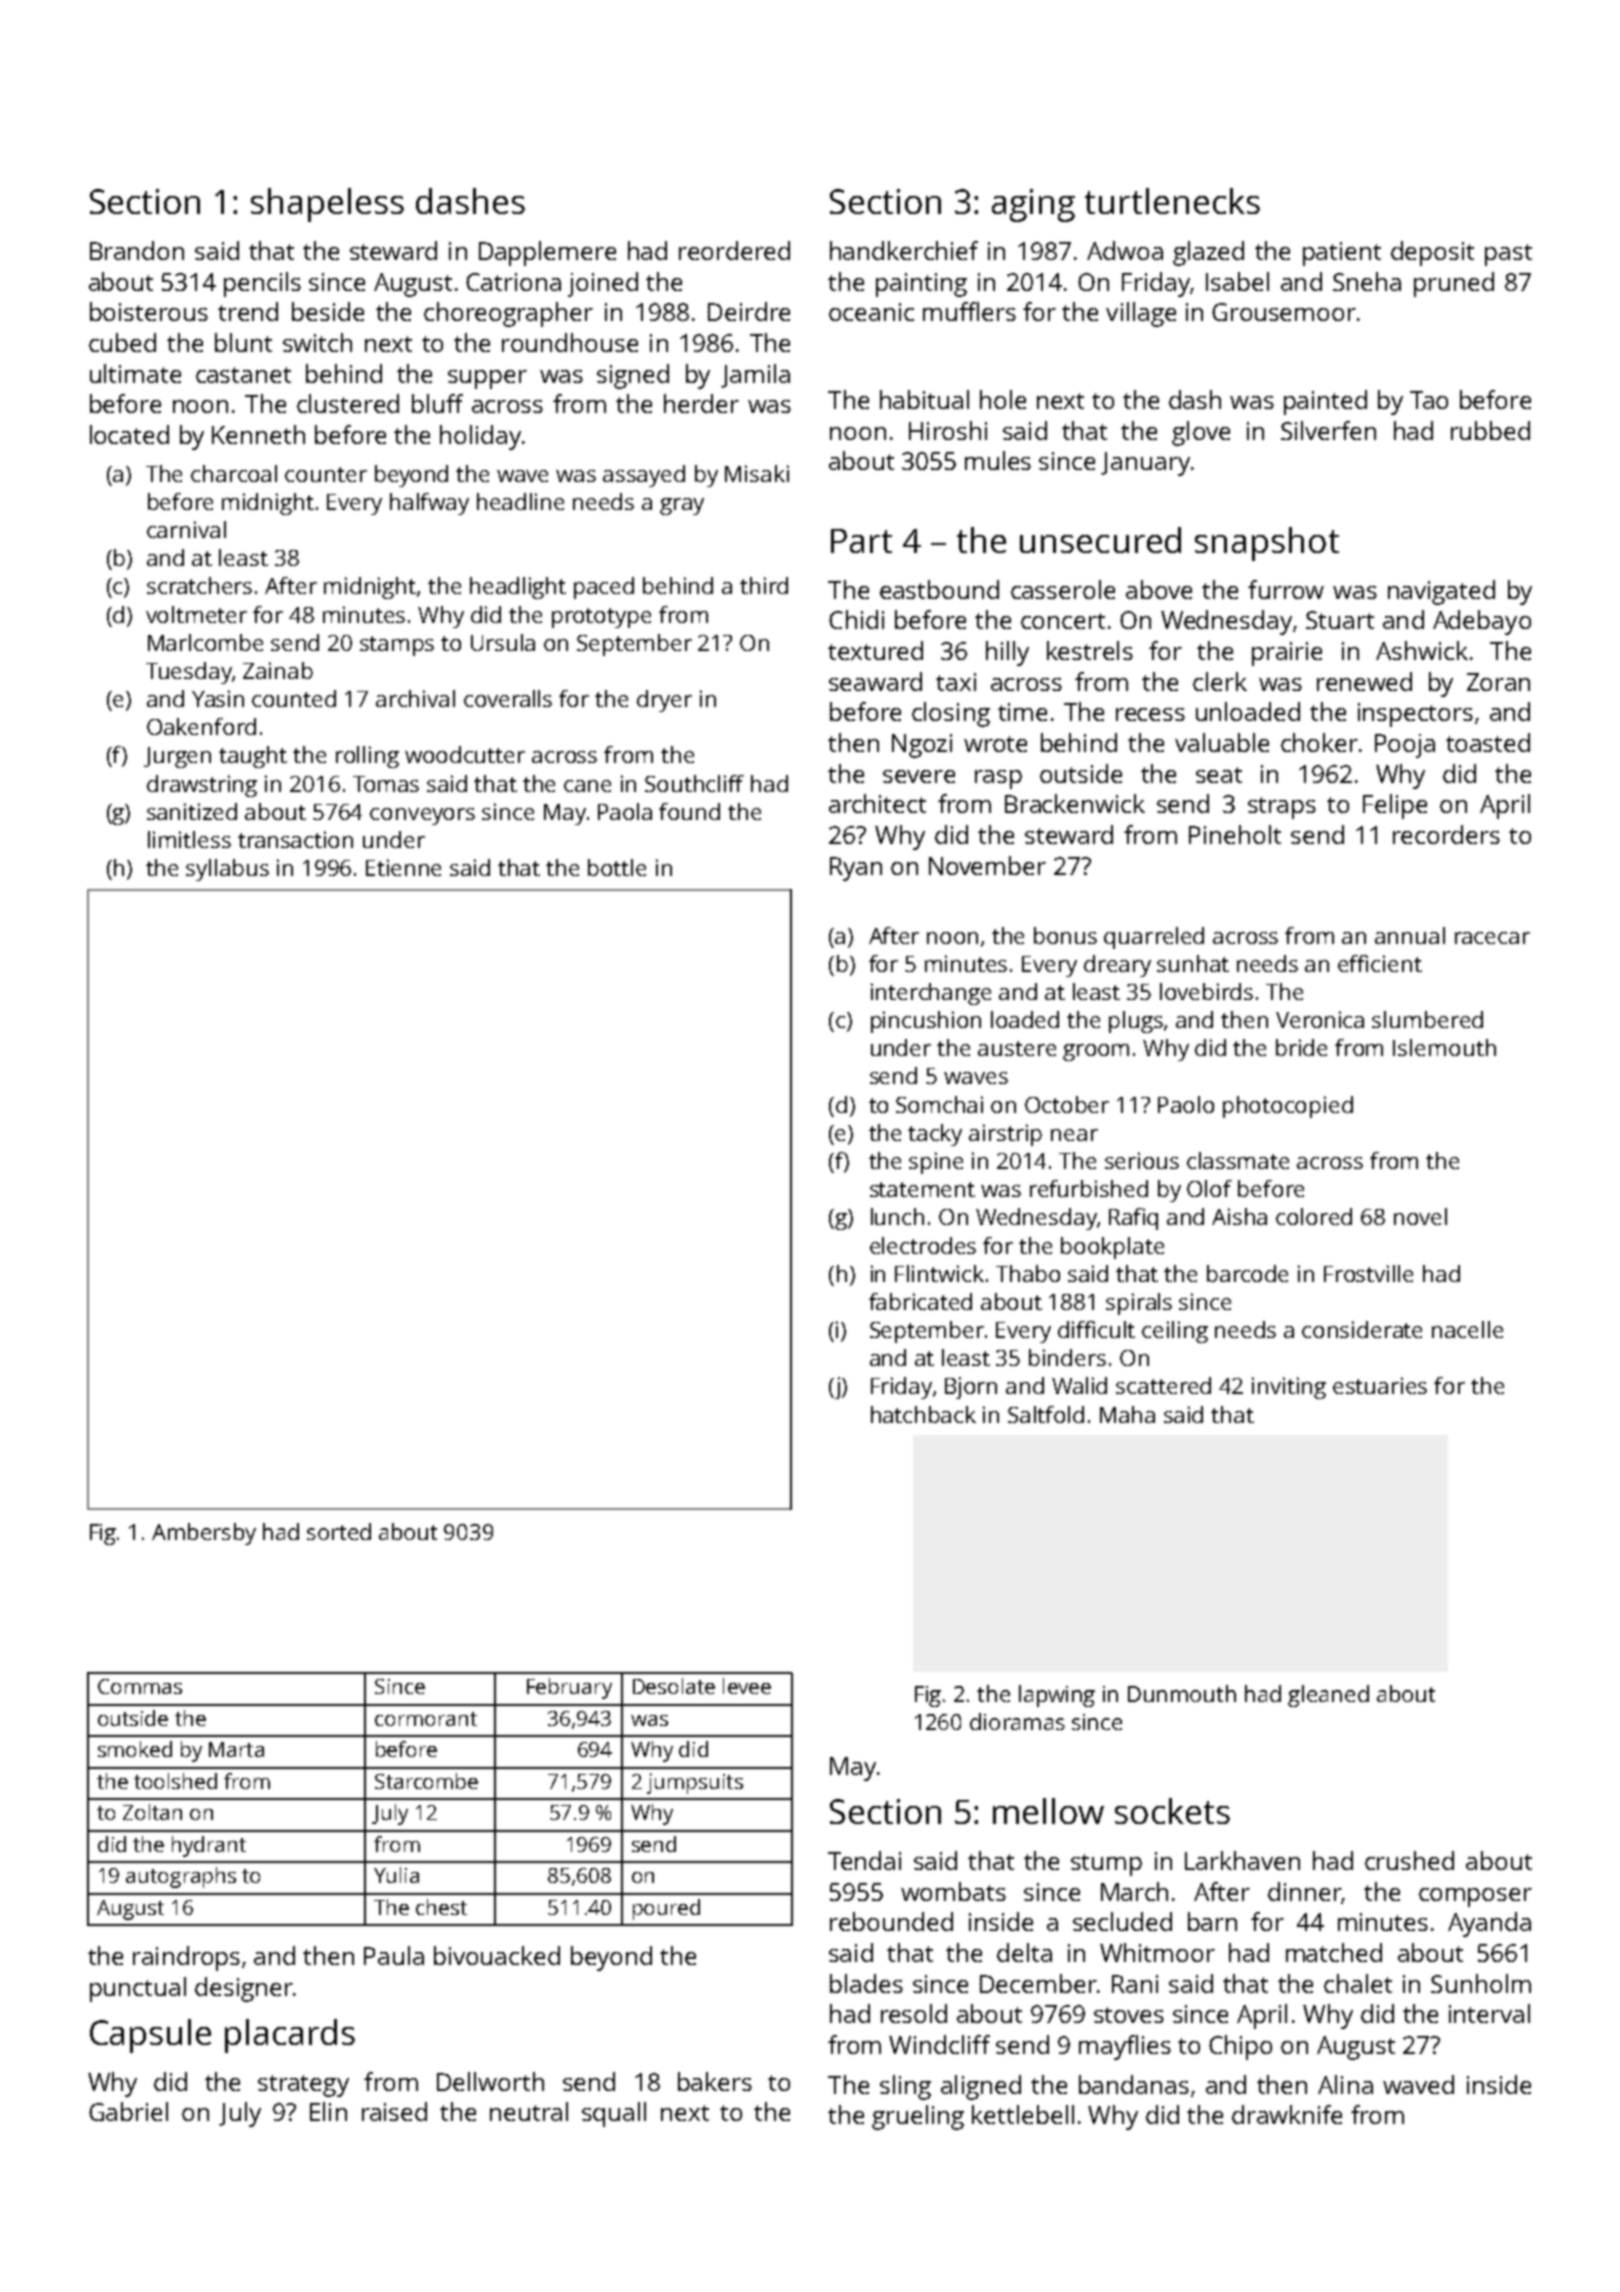  Describe the element at coordinates (339, 1531) in the screenshot. I see `sorted` at that location.
